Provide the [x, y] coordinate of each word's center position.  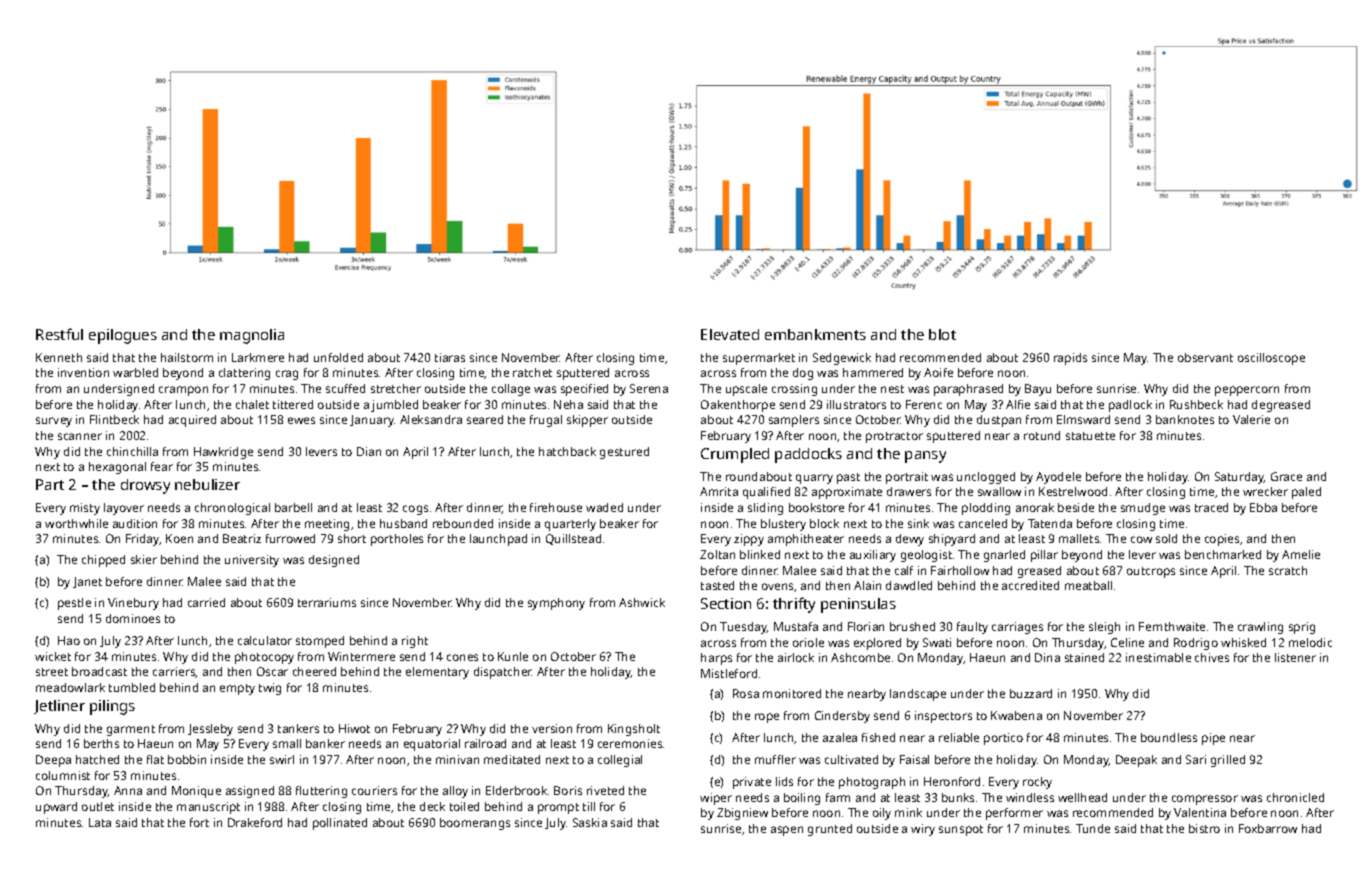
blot [942, 334]
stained [1084, 657]
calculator [265, 640]
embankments [815, 334]
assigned [250, 792]
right [415, 642]
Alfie [1018, 404]
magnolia [252, 336]
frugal [546, 421]
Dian [369, 451]
